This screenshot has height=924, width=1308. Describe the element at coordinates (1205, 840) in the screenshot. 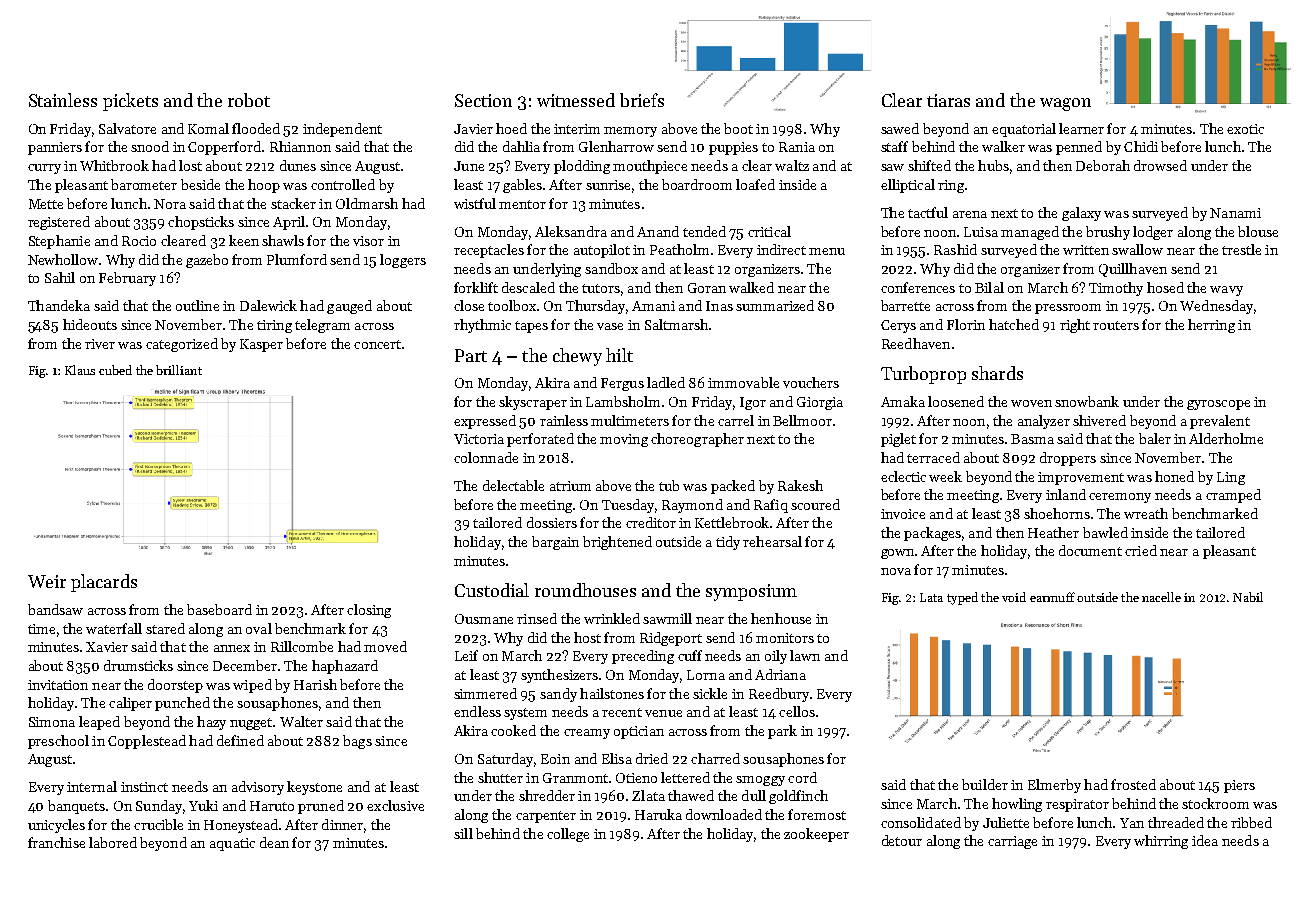

I see `idea` at that location.
